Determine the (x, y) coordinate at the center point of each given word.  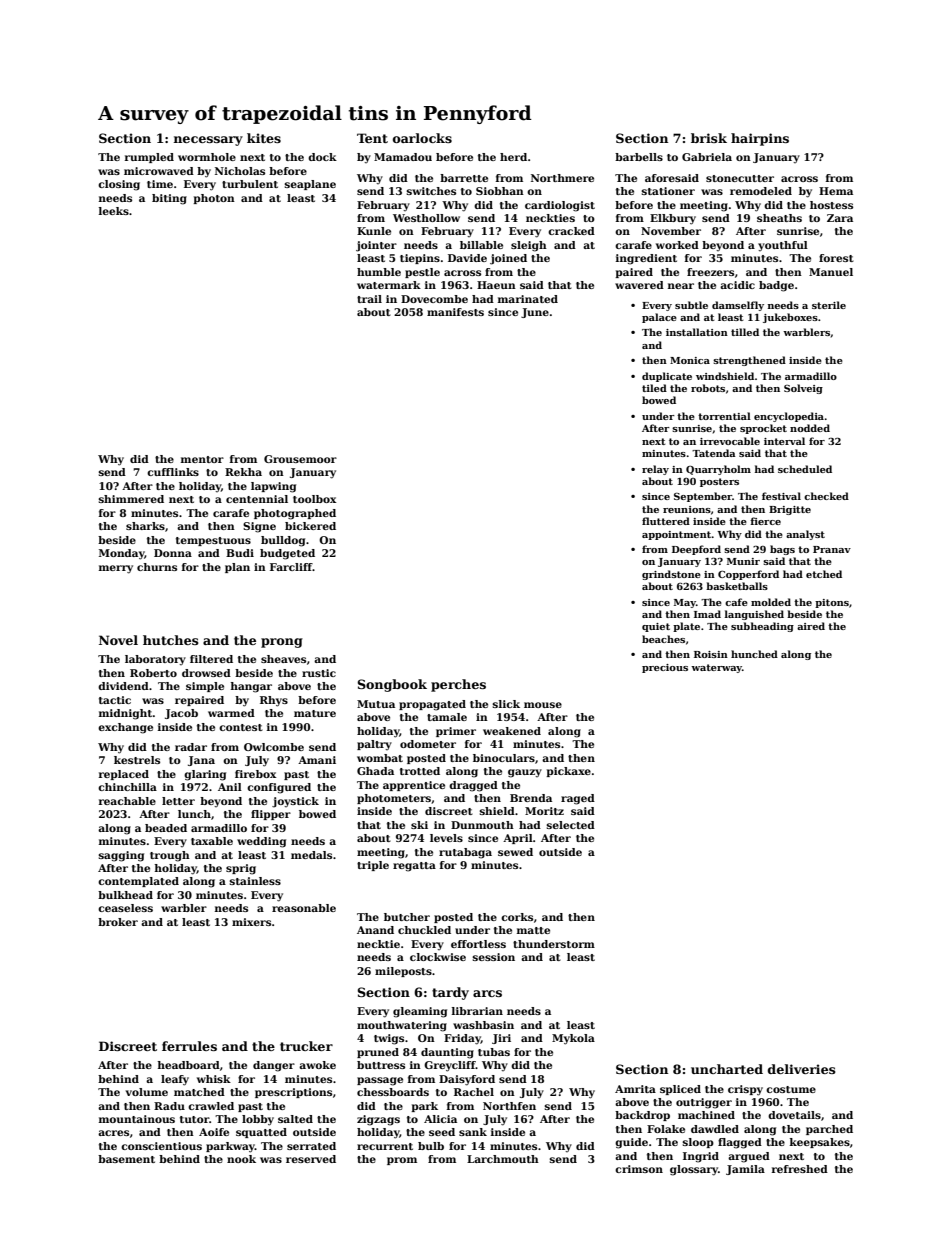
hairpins (760, 139)
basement (126, 1159)
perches (458, 685)
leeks (114, 211)
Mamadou (403, 157)
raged (578, 799)
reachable (127, 801)
